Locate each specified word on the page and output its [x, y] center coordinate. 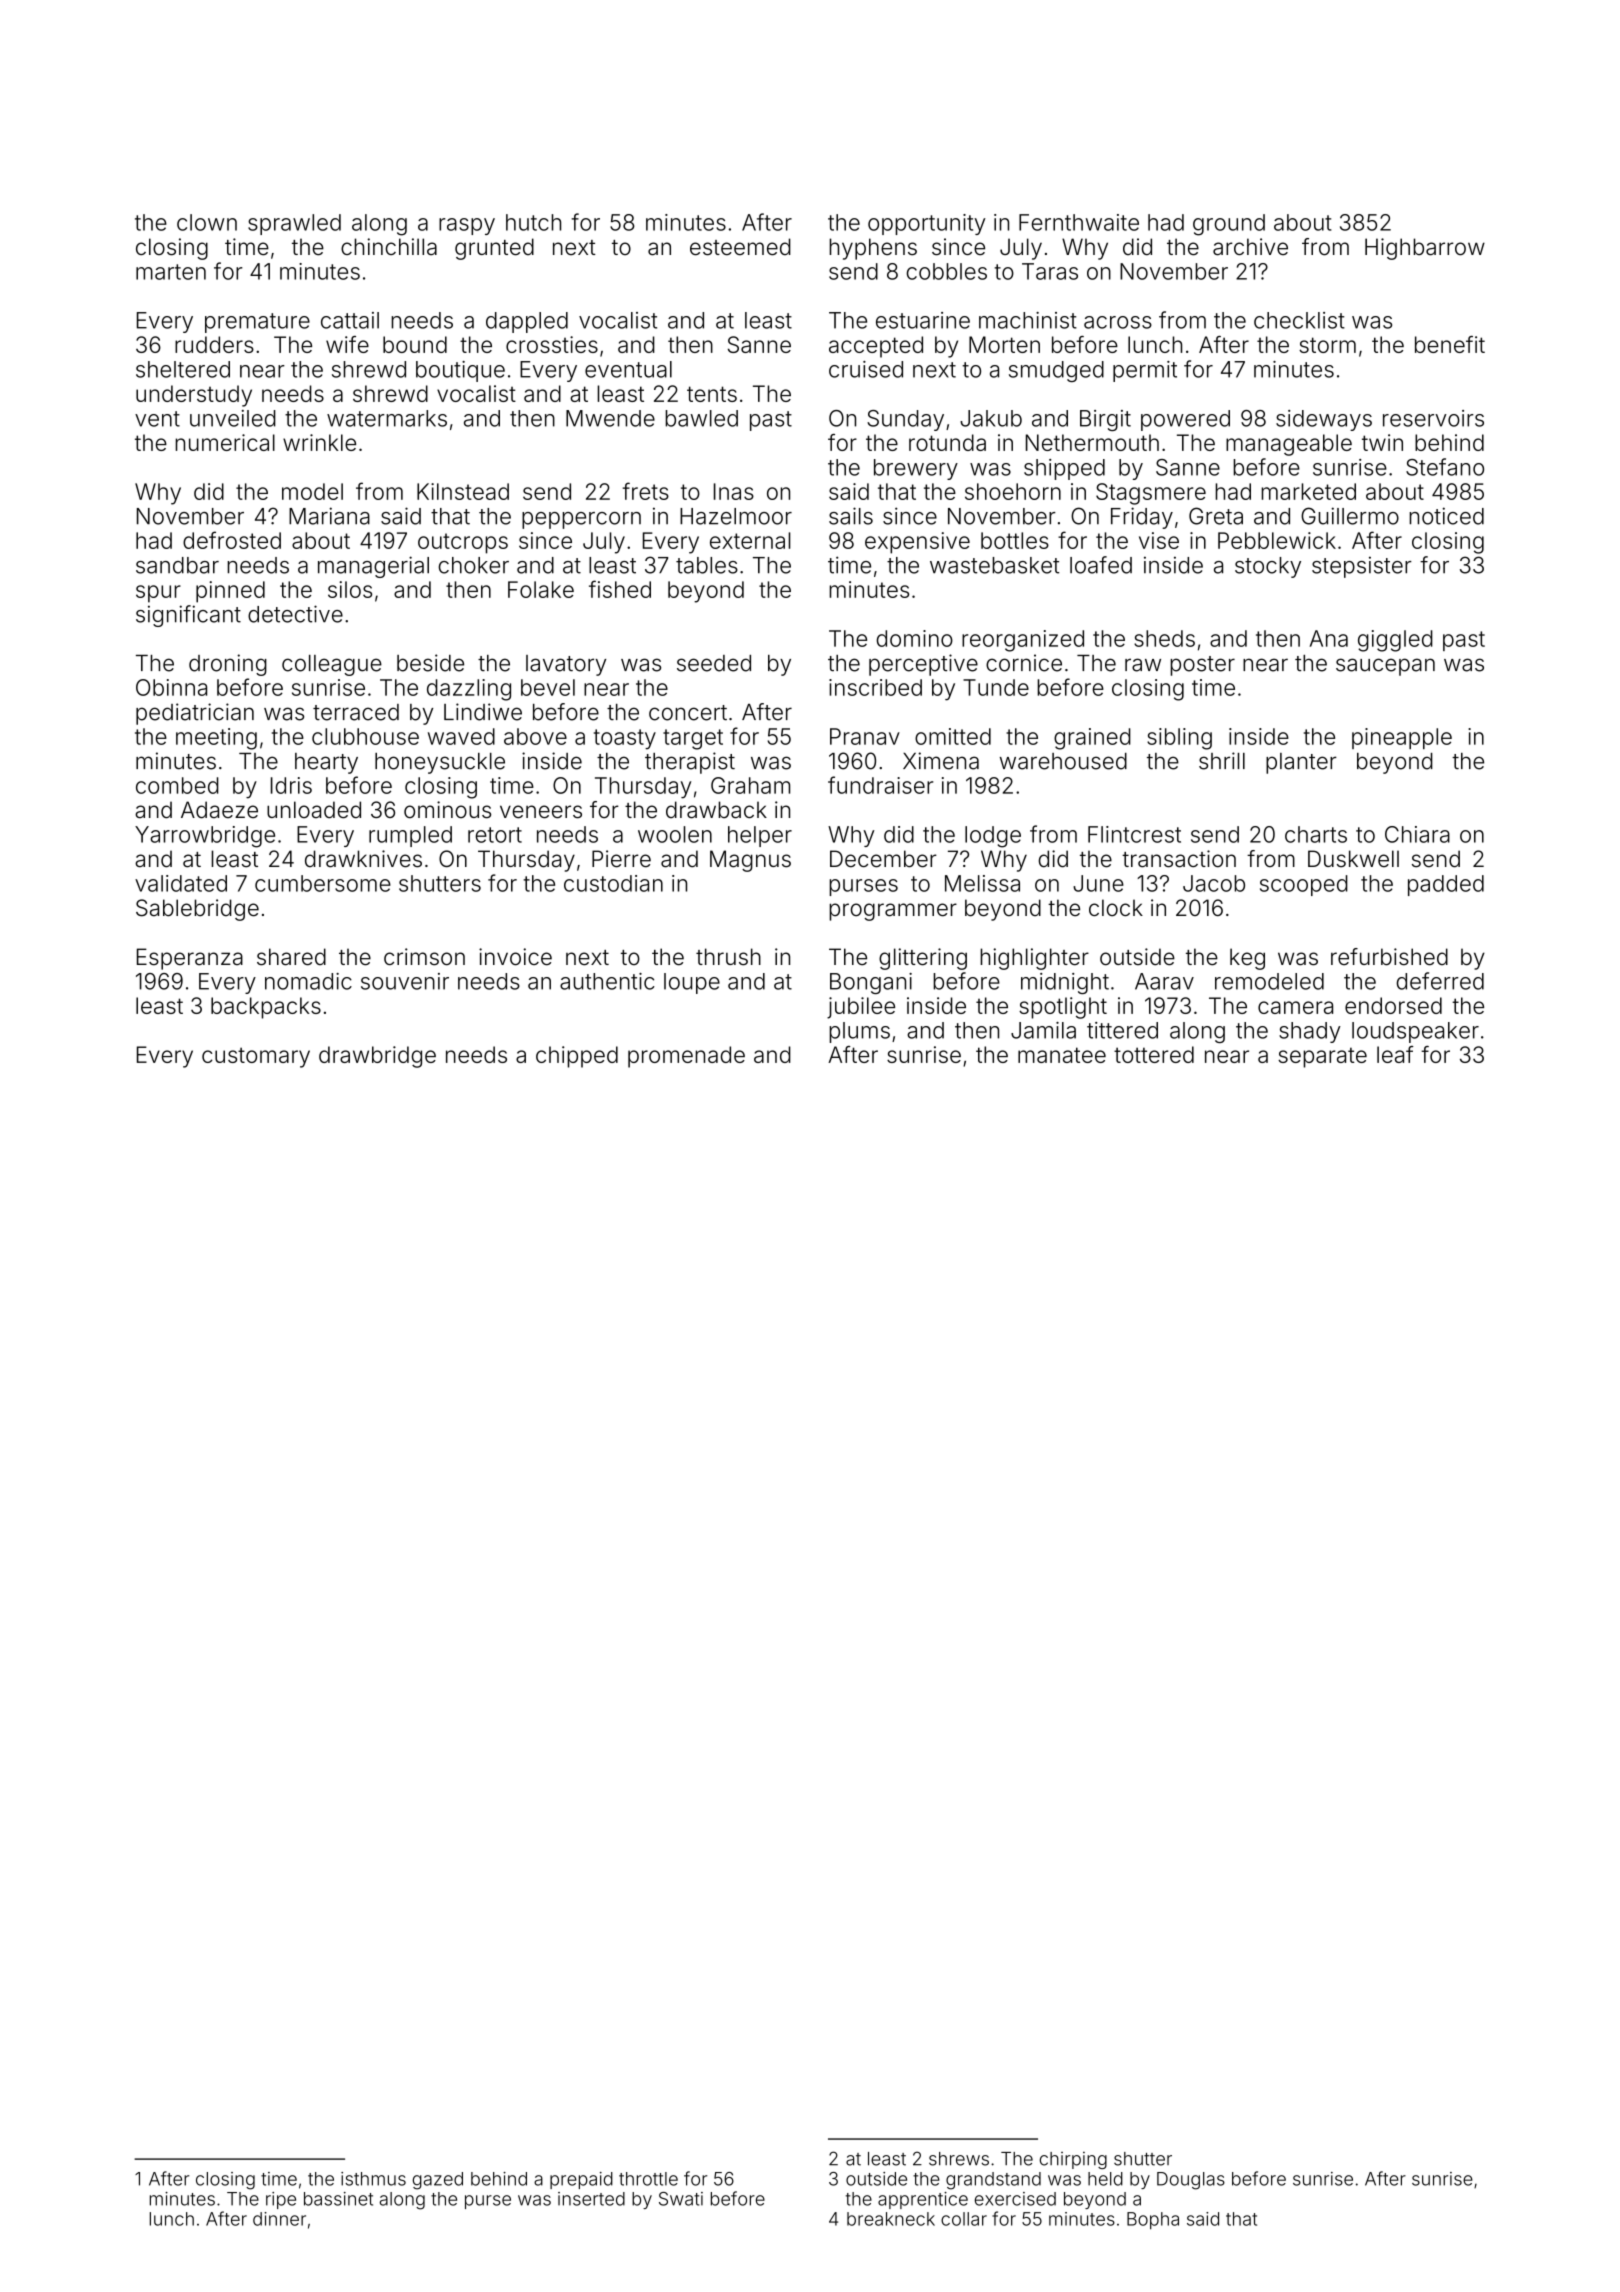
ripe [281, 2200]
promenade [686, 1057]
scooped [1304, 885]
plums [859, 1032]
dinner [279, 2219]
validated [181, 883]
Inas [734, 491]
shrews [959, 2159]
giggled [1395, 641]
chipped [577, 1057]
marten [171, 272]
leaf [1395, 1054]
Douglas [1191, 2181]
